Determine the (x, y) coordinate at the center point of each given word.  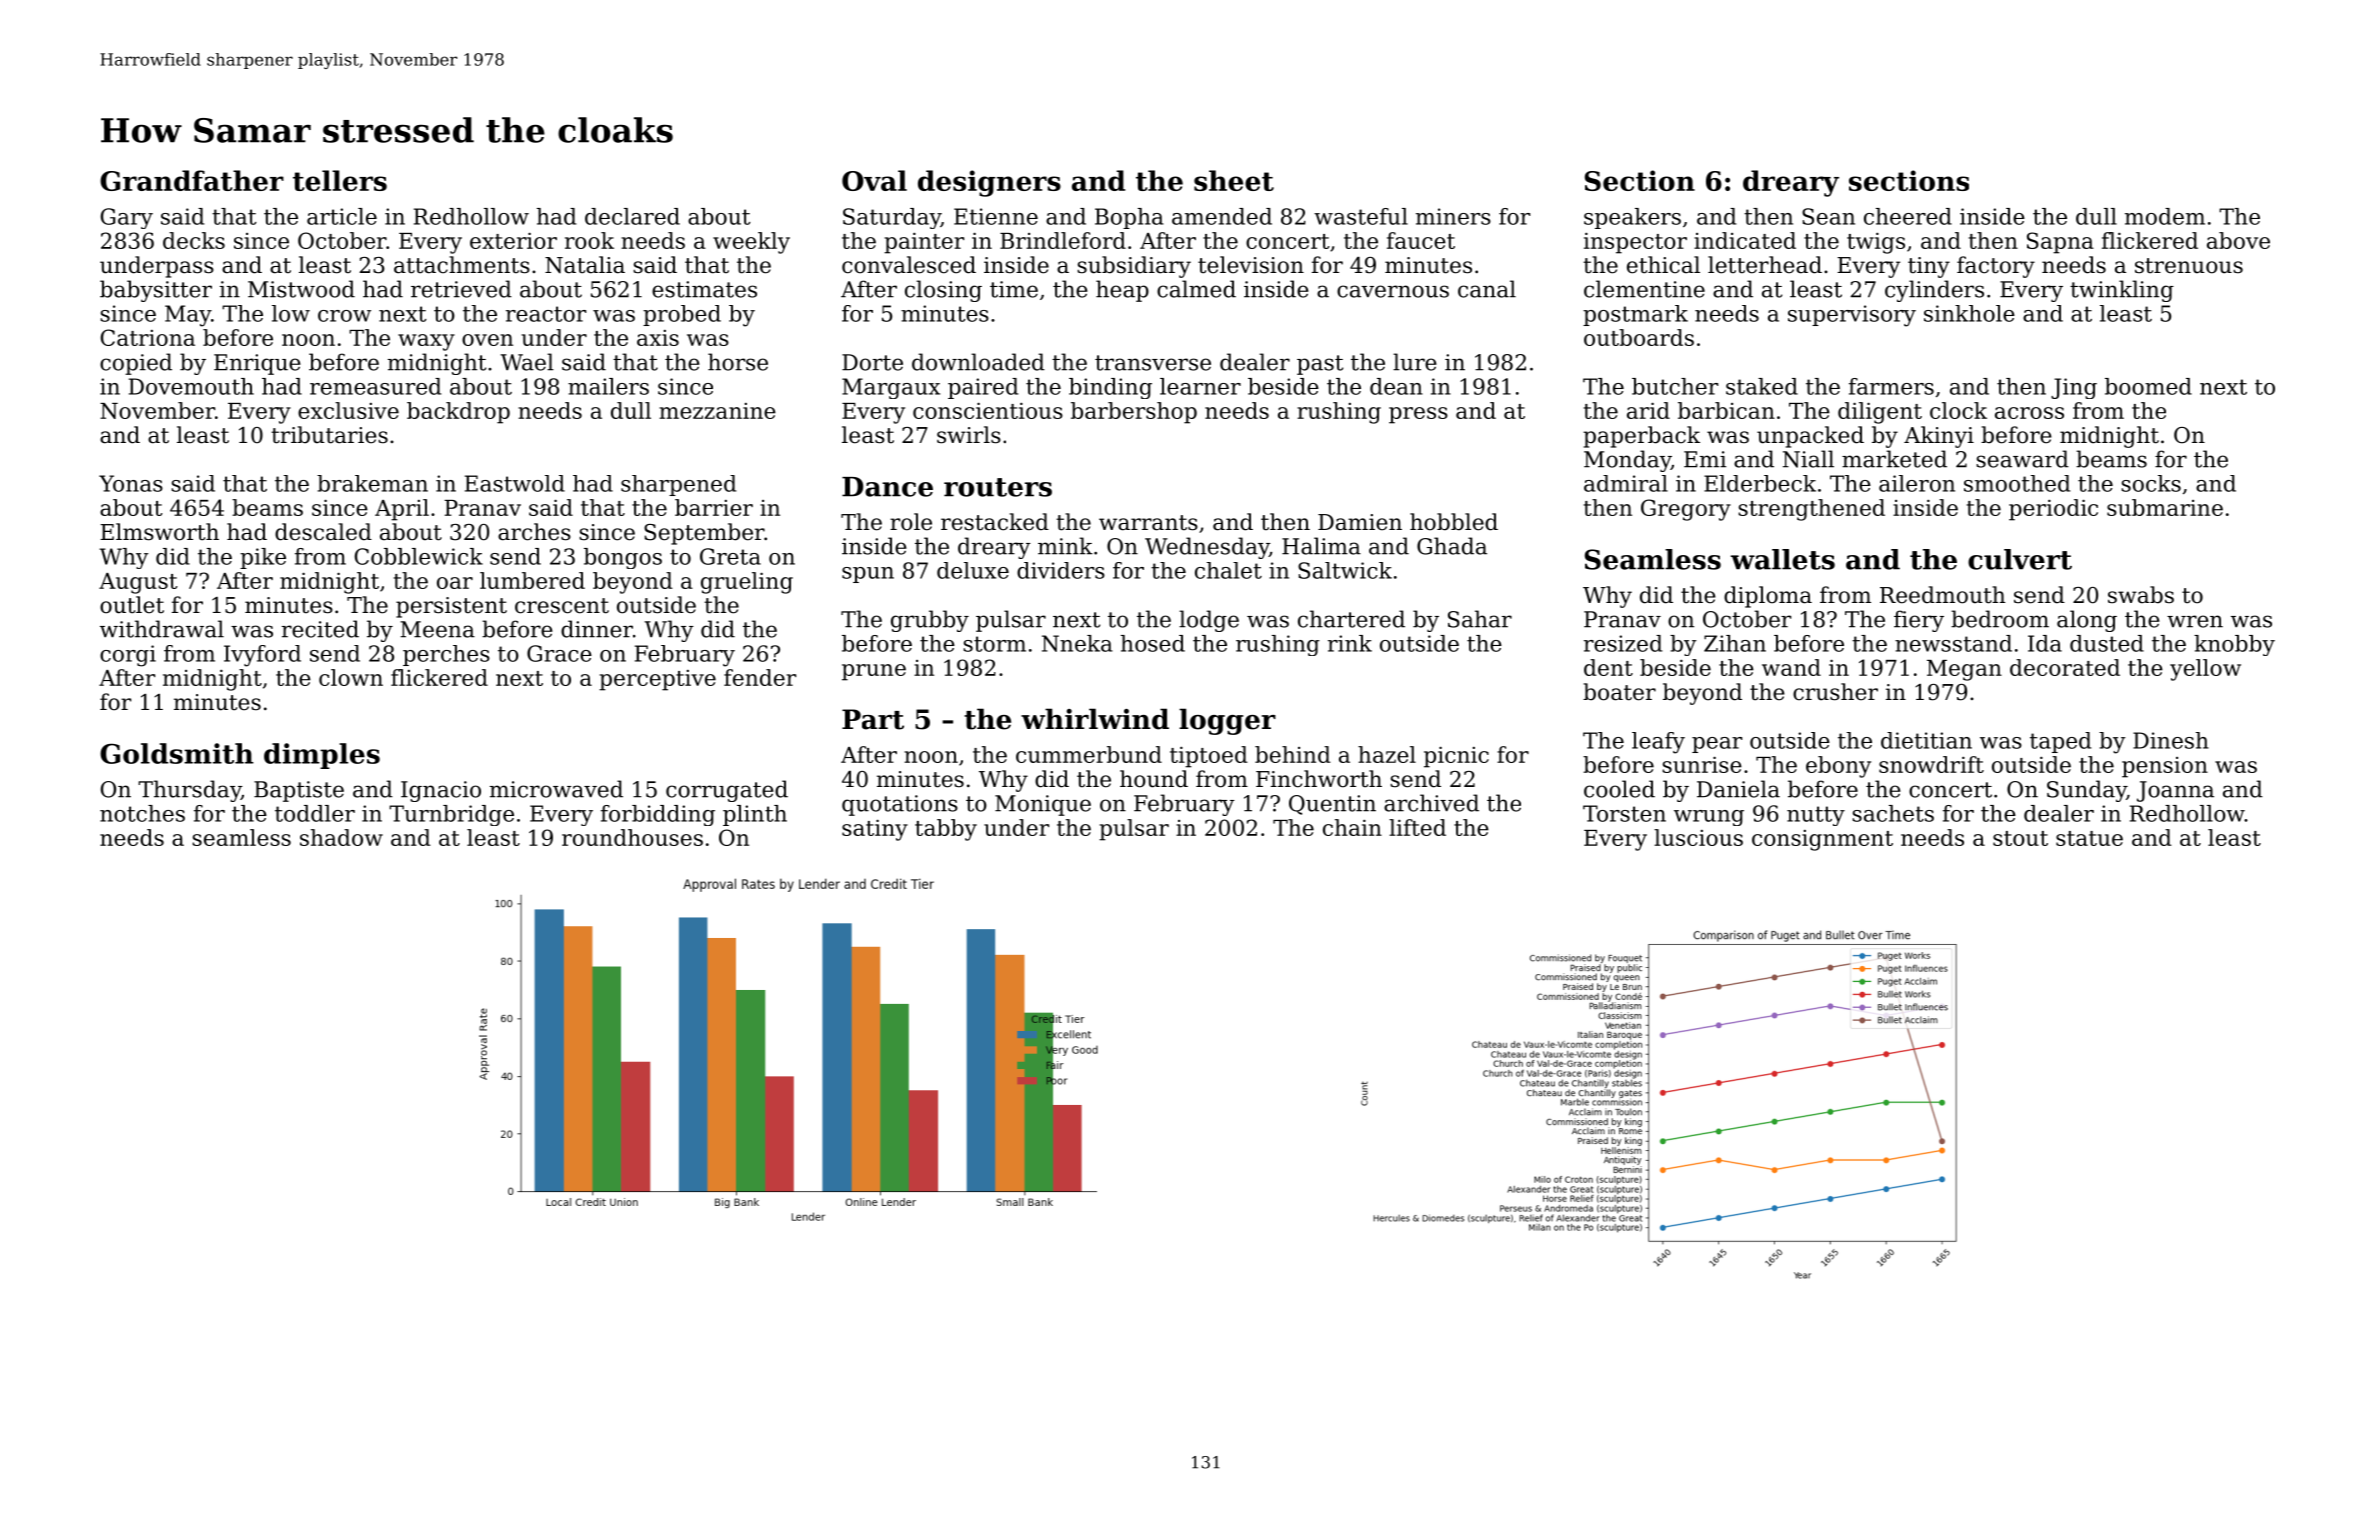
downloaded (978, 362)
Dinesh (2171, 740)
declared (632, 216)
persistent (451, 607)
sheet (1234, 180)
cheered (1908, 216)
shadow (341, 837)
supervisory (1852, 316)
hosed (1153, 643)
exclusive (348, 410)
